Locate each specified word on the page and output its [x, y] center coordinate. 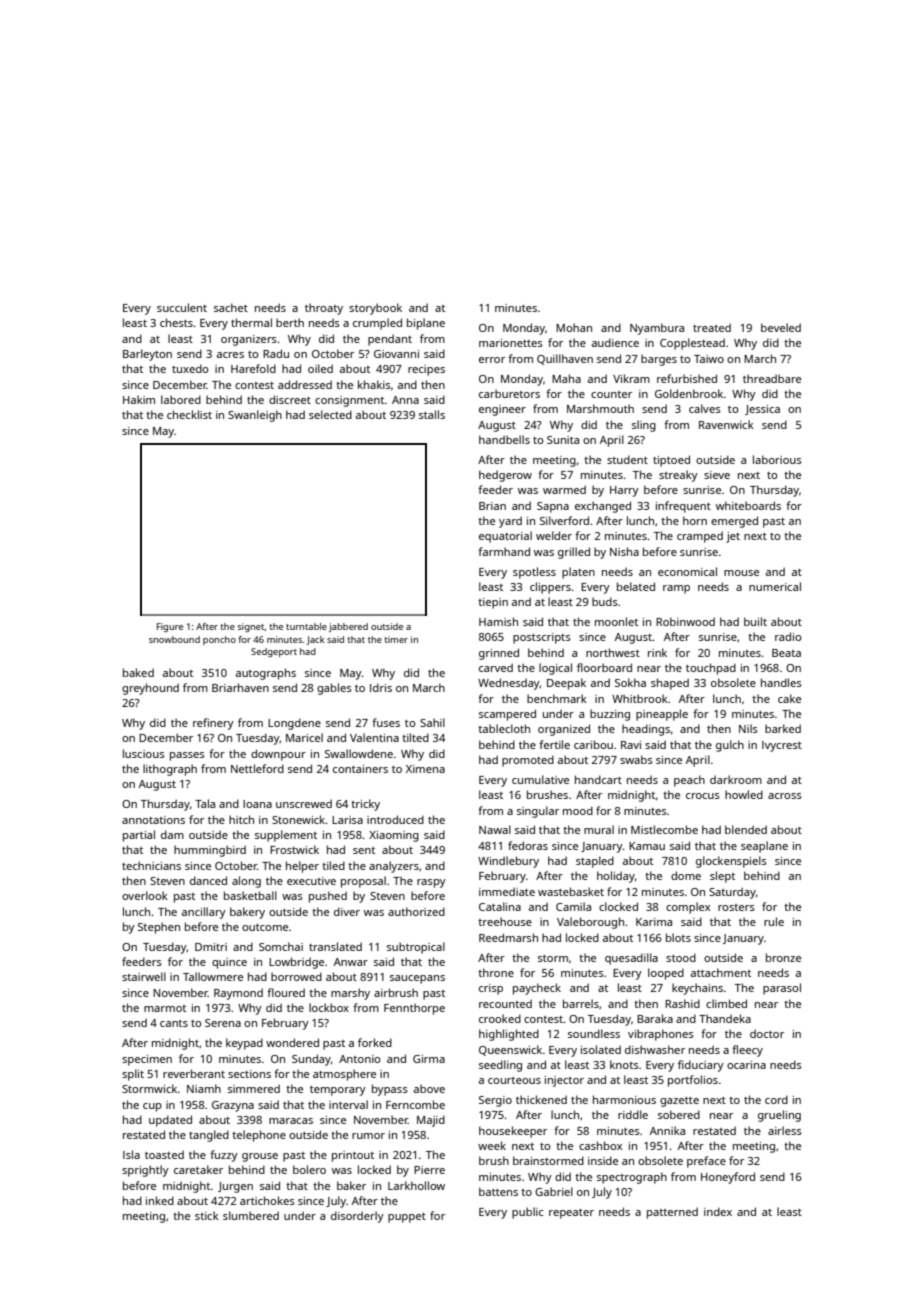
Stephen [159, 928]
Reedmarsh [508, 937]
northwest [613, 652]
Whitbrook [640, 698]
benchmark [557, 698]
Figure [170, 627]
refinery [213, 724]
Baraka [655, 1018]
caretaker [198, 1169]
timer [396, 639]
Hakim [139, 399]
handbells [504, 439]
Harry [624, 491]
